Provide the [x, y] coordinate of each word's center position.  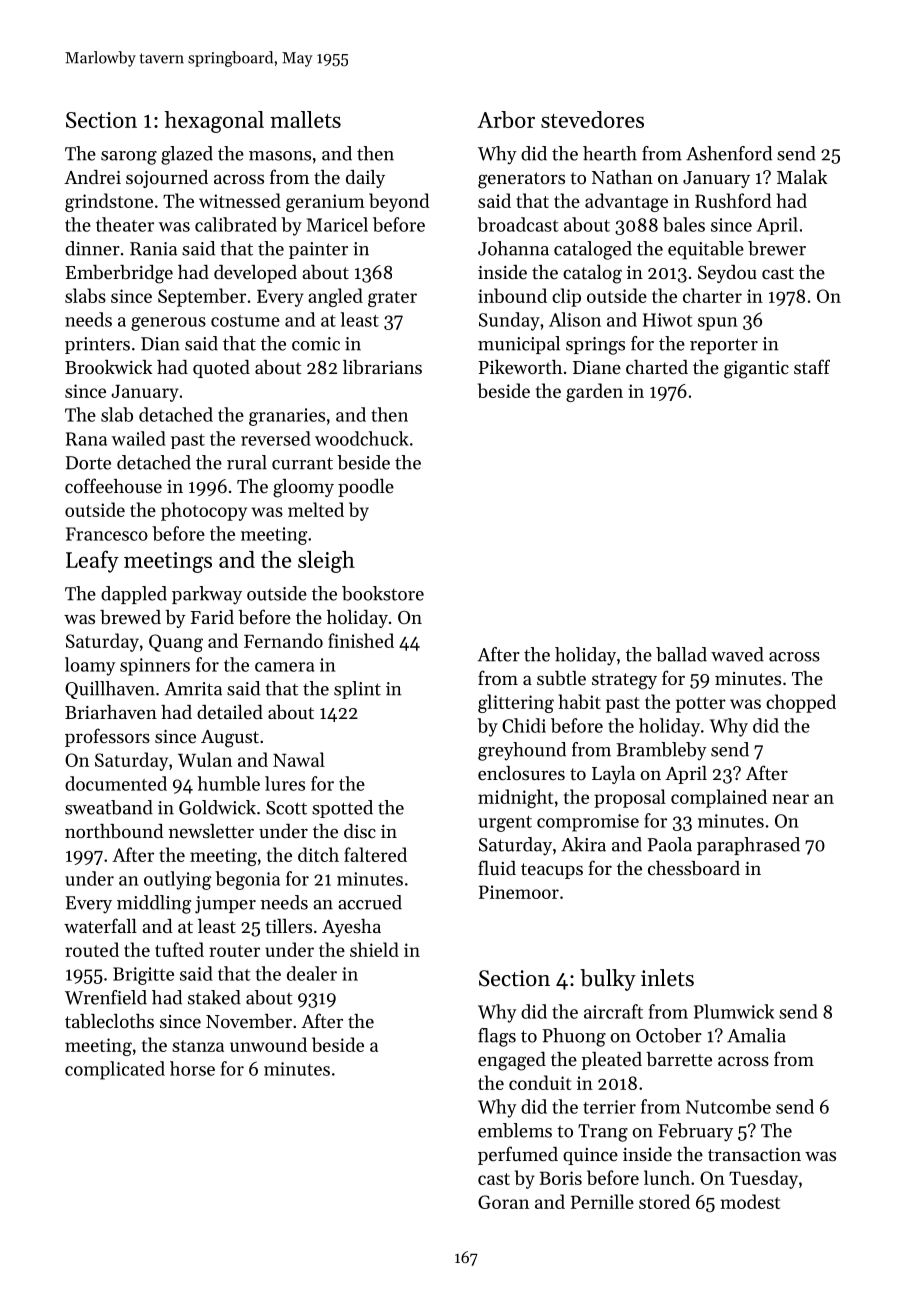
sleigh [326, 562]
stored [664, 1201]
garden [594, 392]
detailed [230, 712]
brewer [777, 248]
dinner [92, 248]
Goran [503, 1202]
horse [192, 1068]
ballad [681, 654]
